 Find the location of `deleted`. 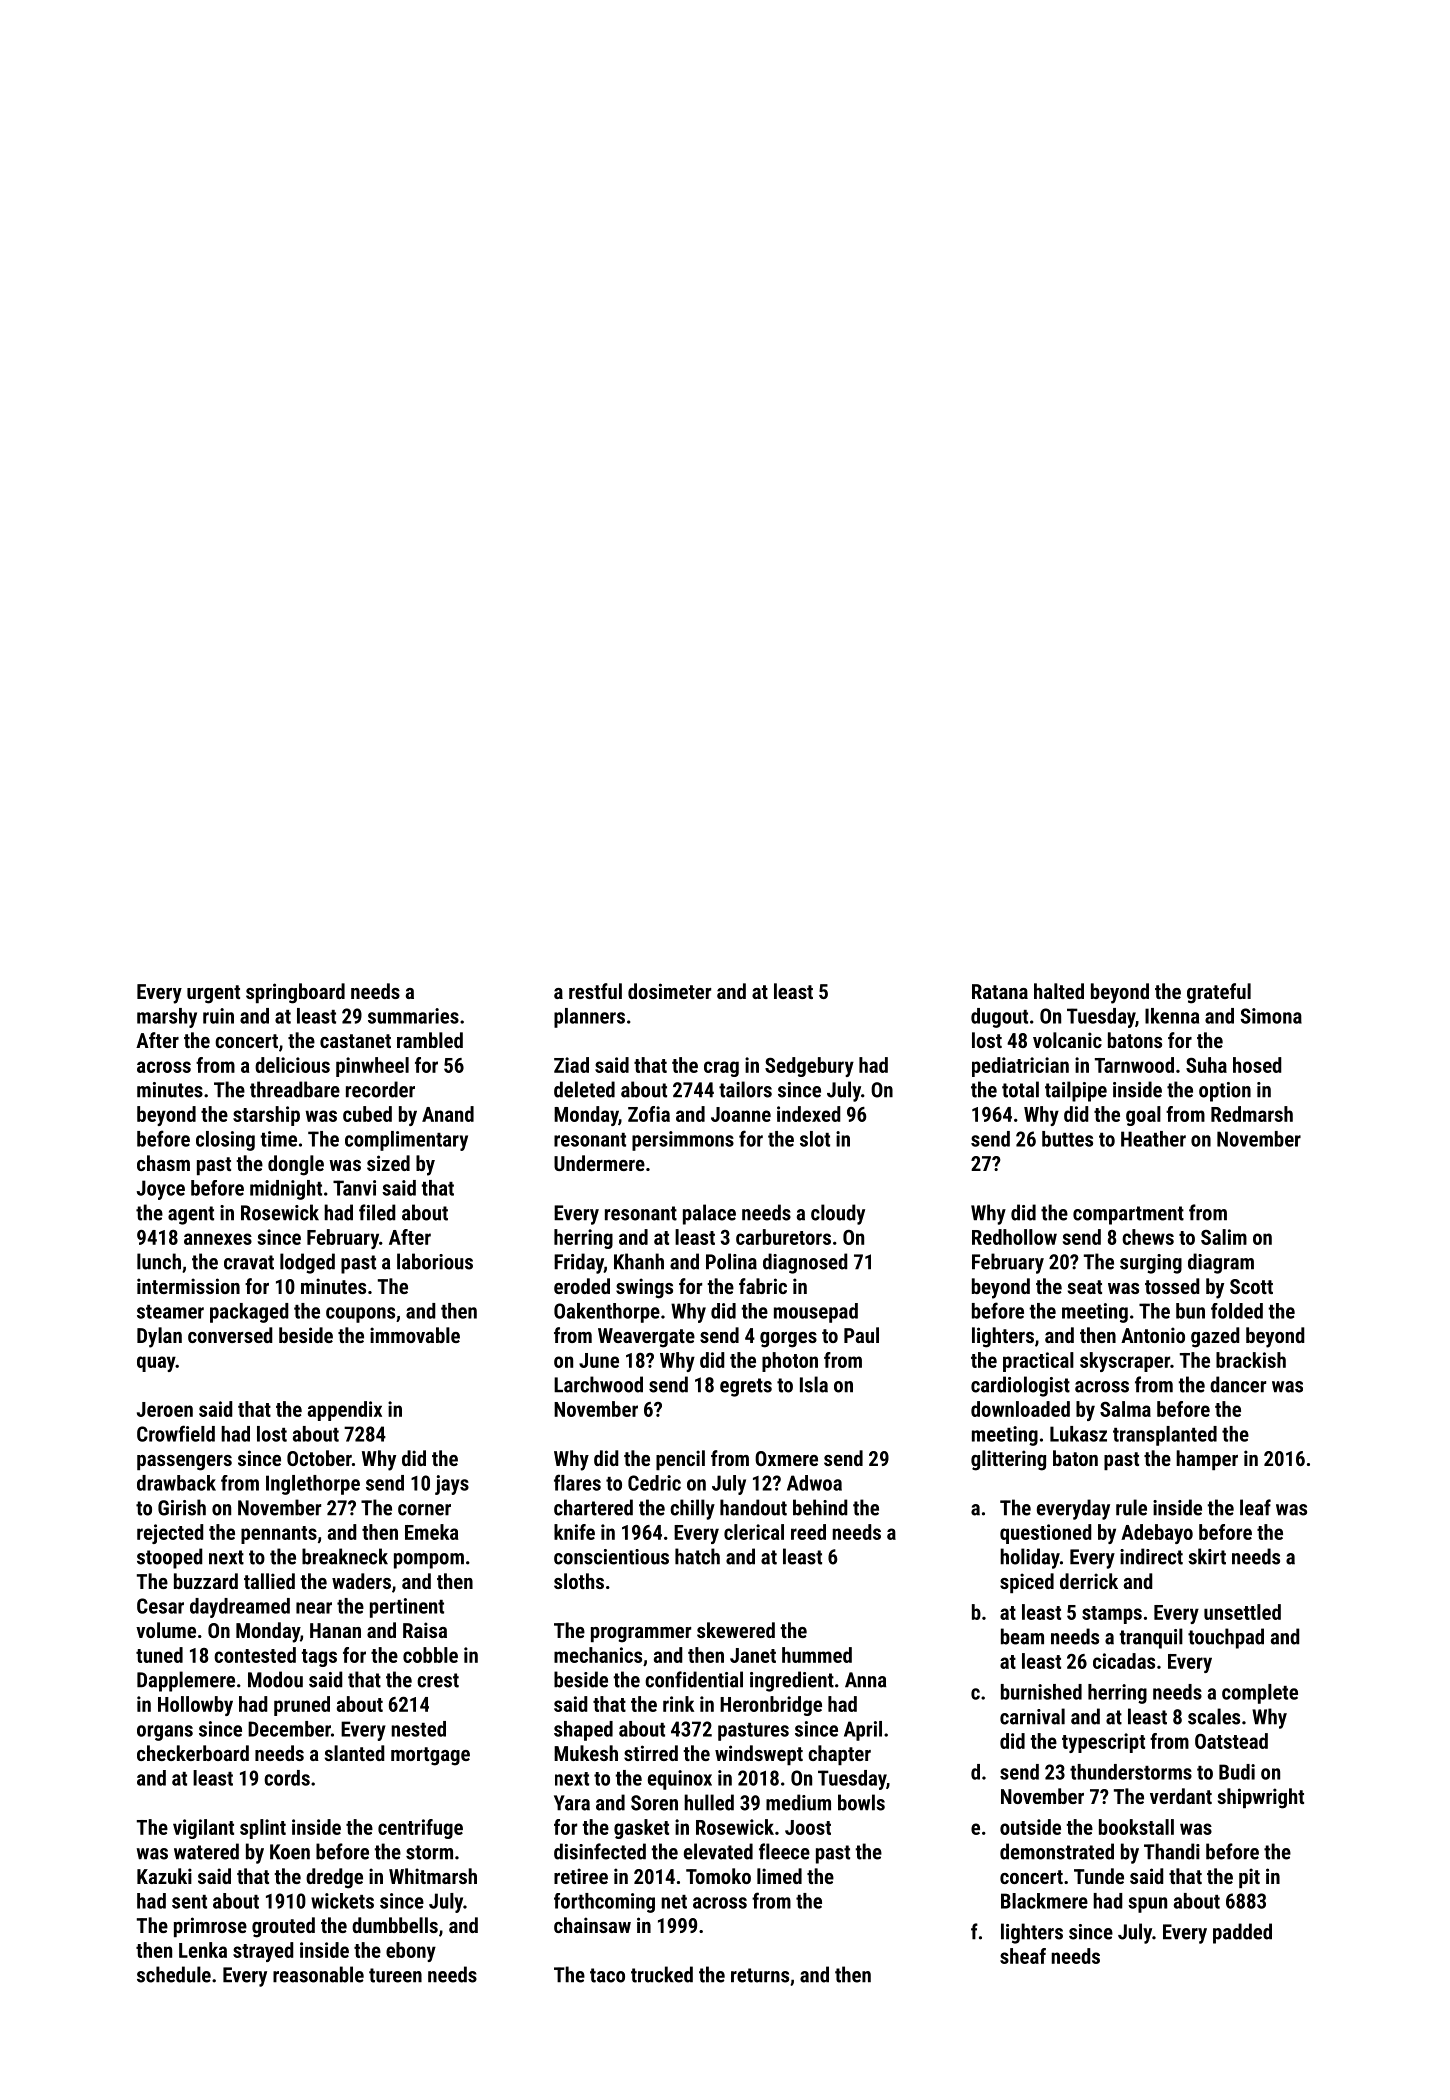

deleted is located at coordinates (584, 1089).
